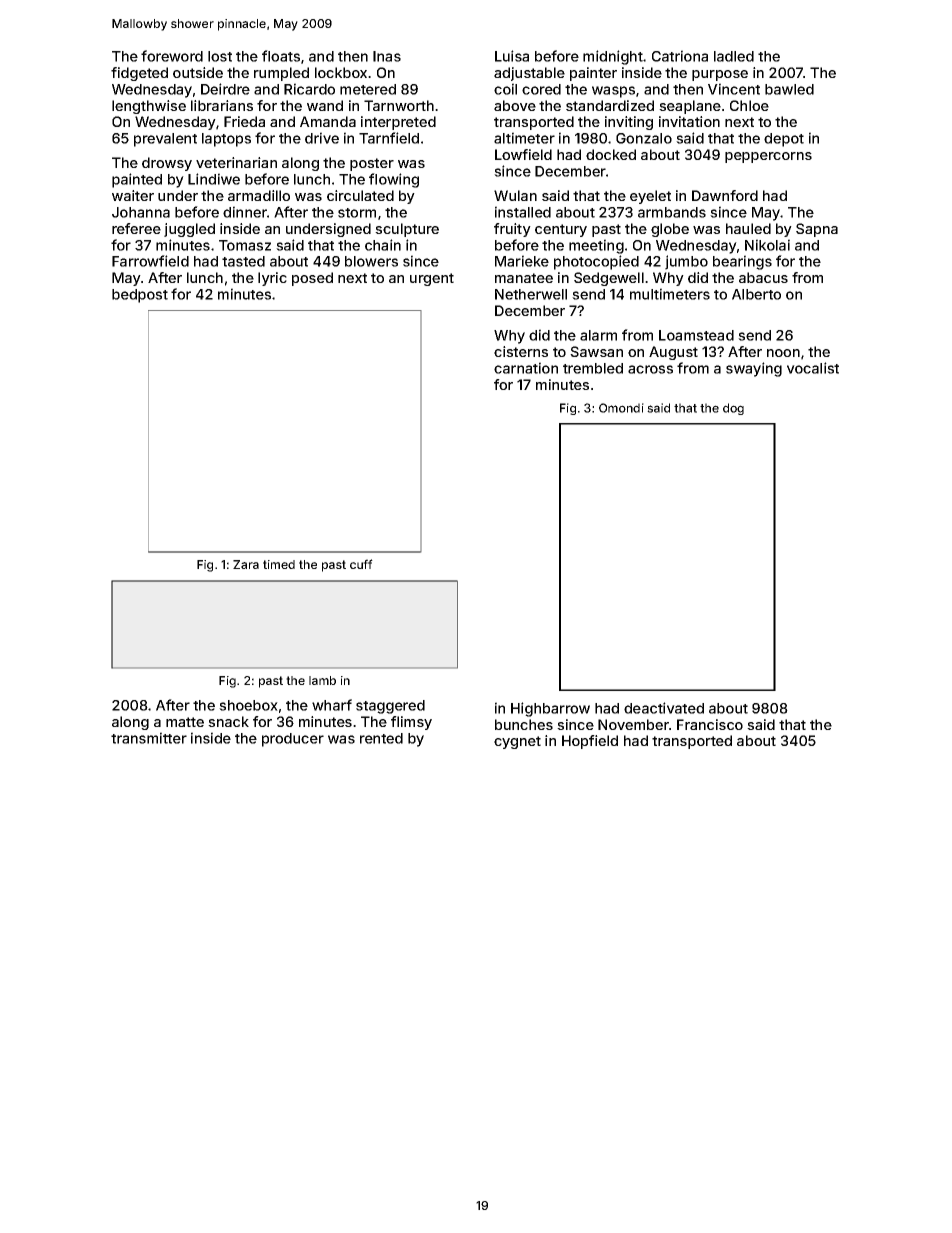 The width and height of the image is (952, 1233). I want to click on Zara, so click(246, 564).
